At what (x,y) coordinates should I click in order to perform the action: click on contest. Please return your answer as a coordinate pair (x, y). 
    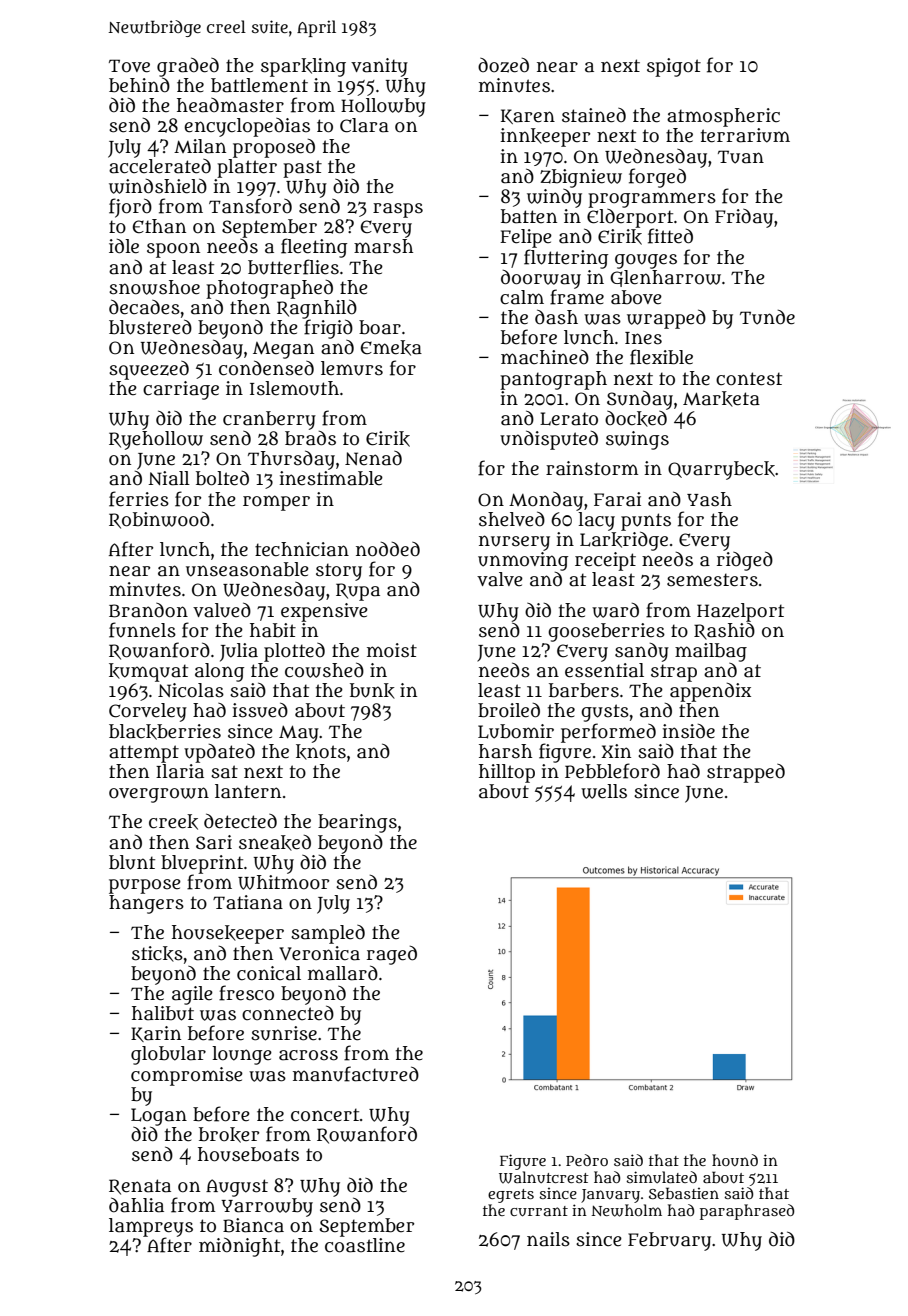
    Looking at the image, I should click on (749, 379).
